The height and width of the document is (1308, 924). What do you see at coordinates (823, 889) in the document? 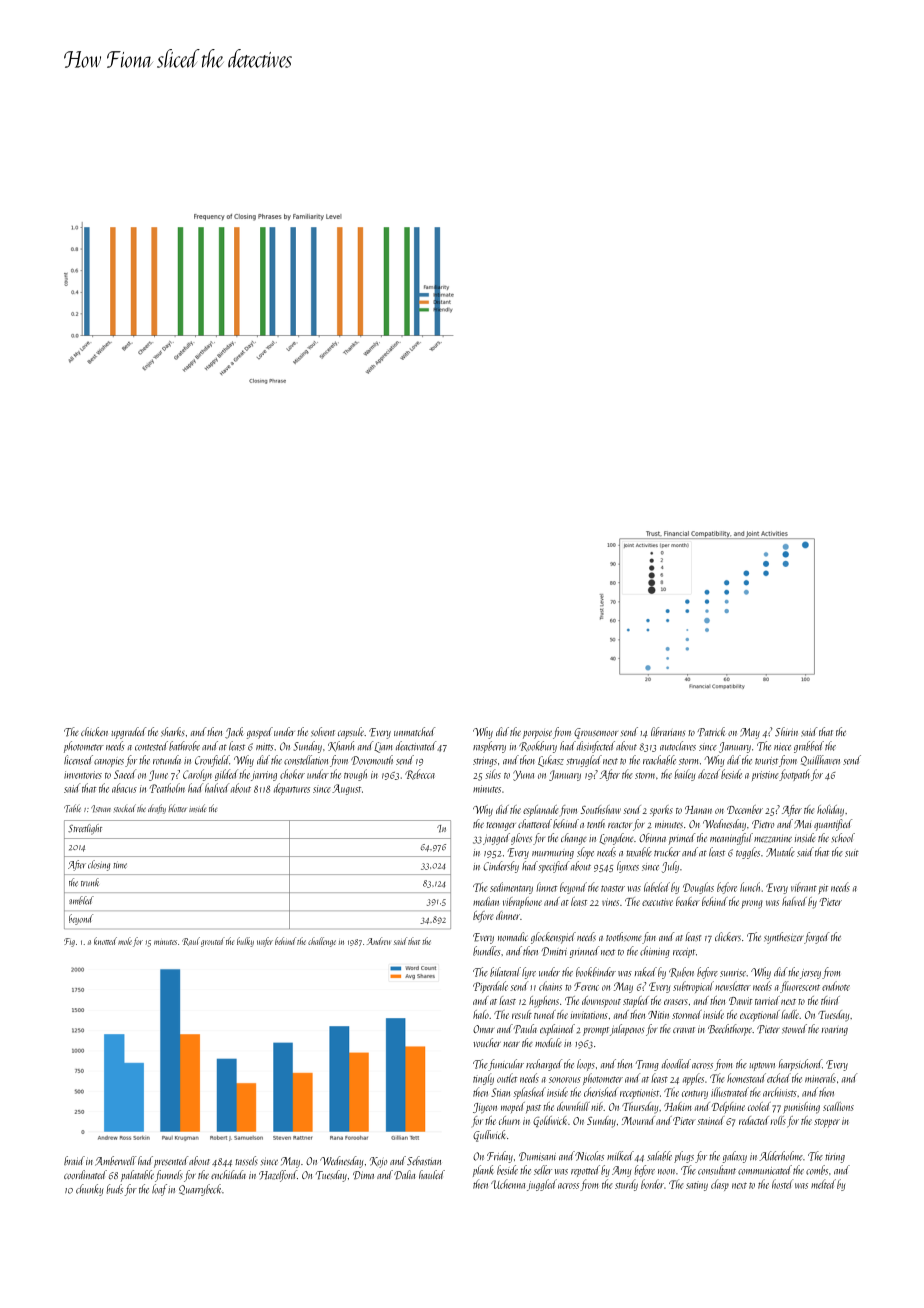
I see `pit` at bounding box center [823, 889].
